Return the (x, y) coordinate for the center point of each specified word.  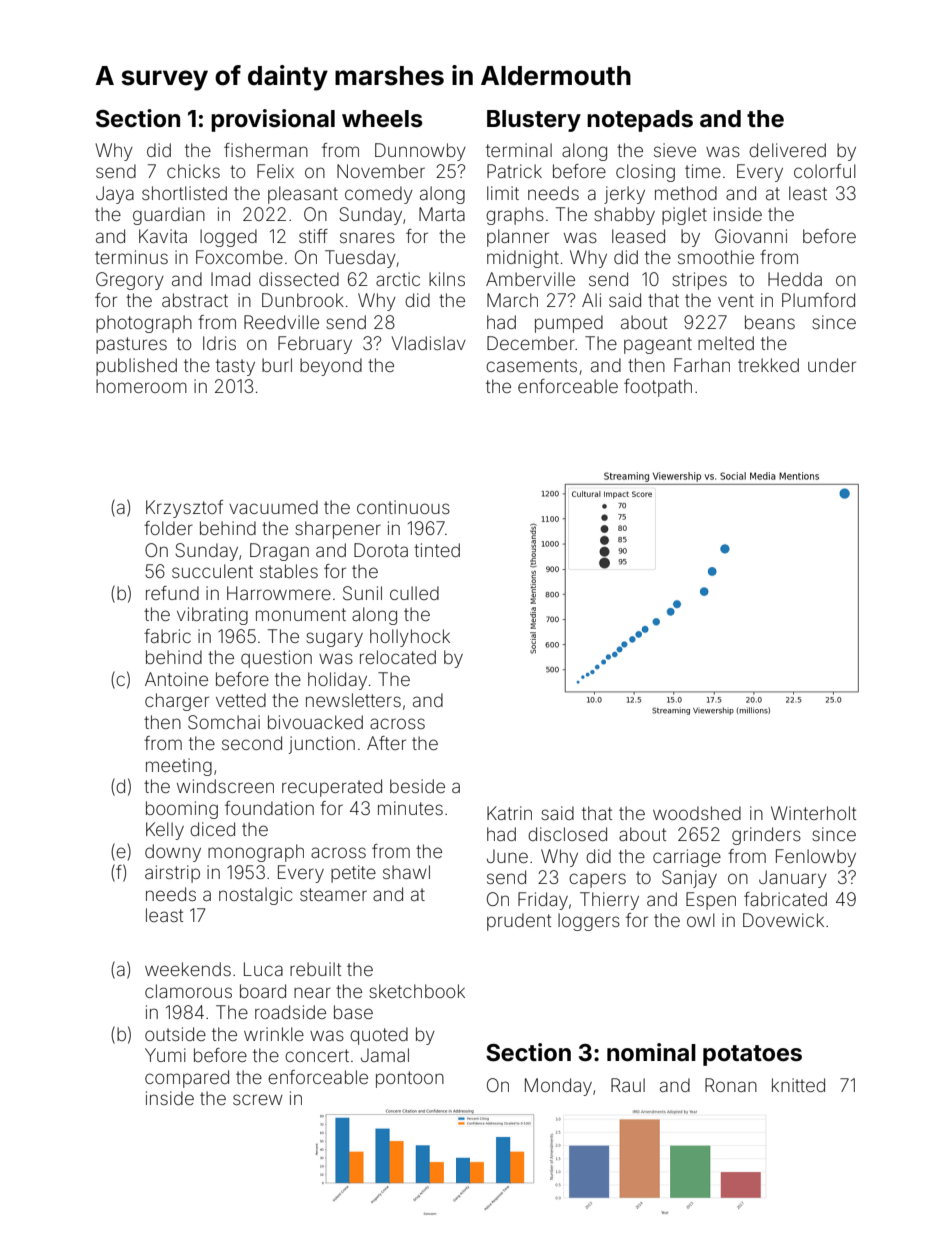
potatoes (752, 1055)
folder (168, 528)
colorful (825, 171)
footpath (658, 388)
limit (503, 193)
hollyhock (410, 638)
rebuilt (315, 969)
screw (258, 1099)
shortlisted (184, 193)
